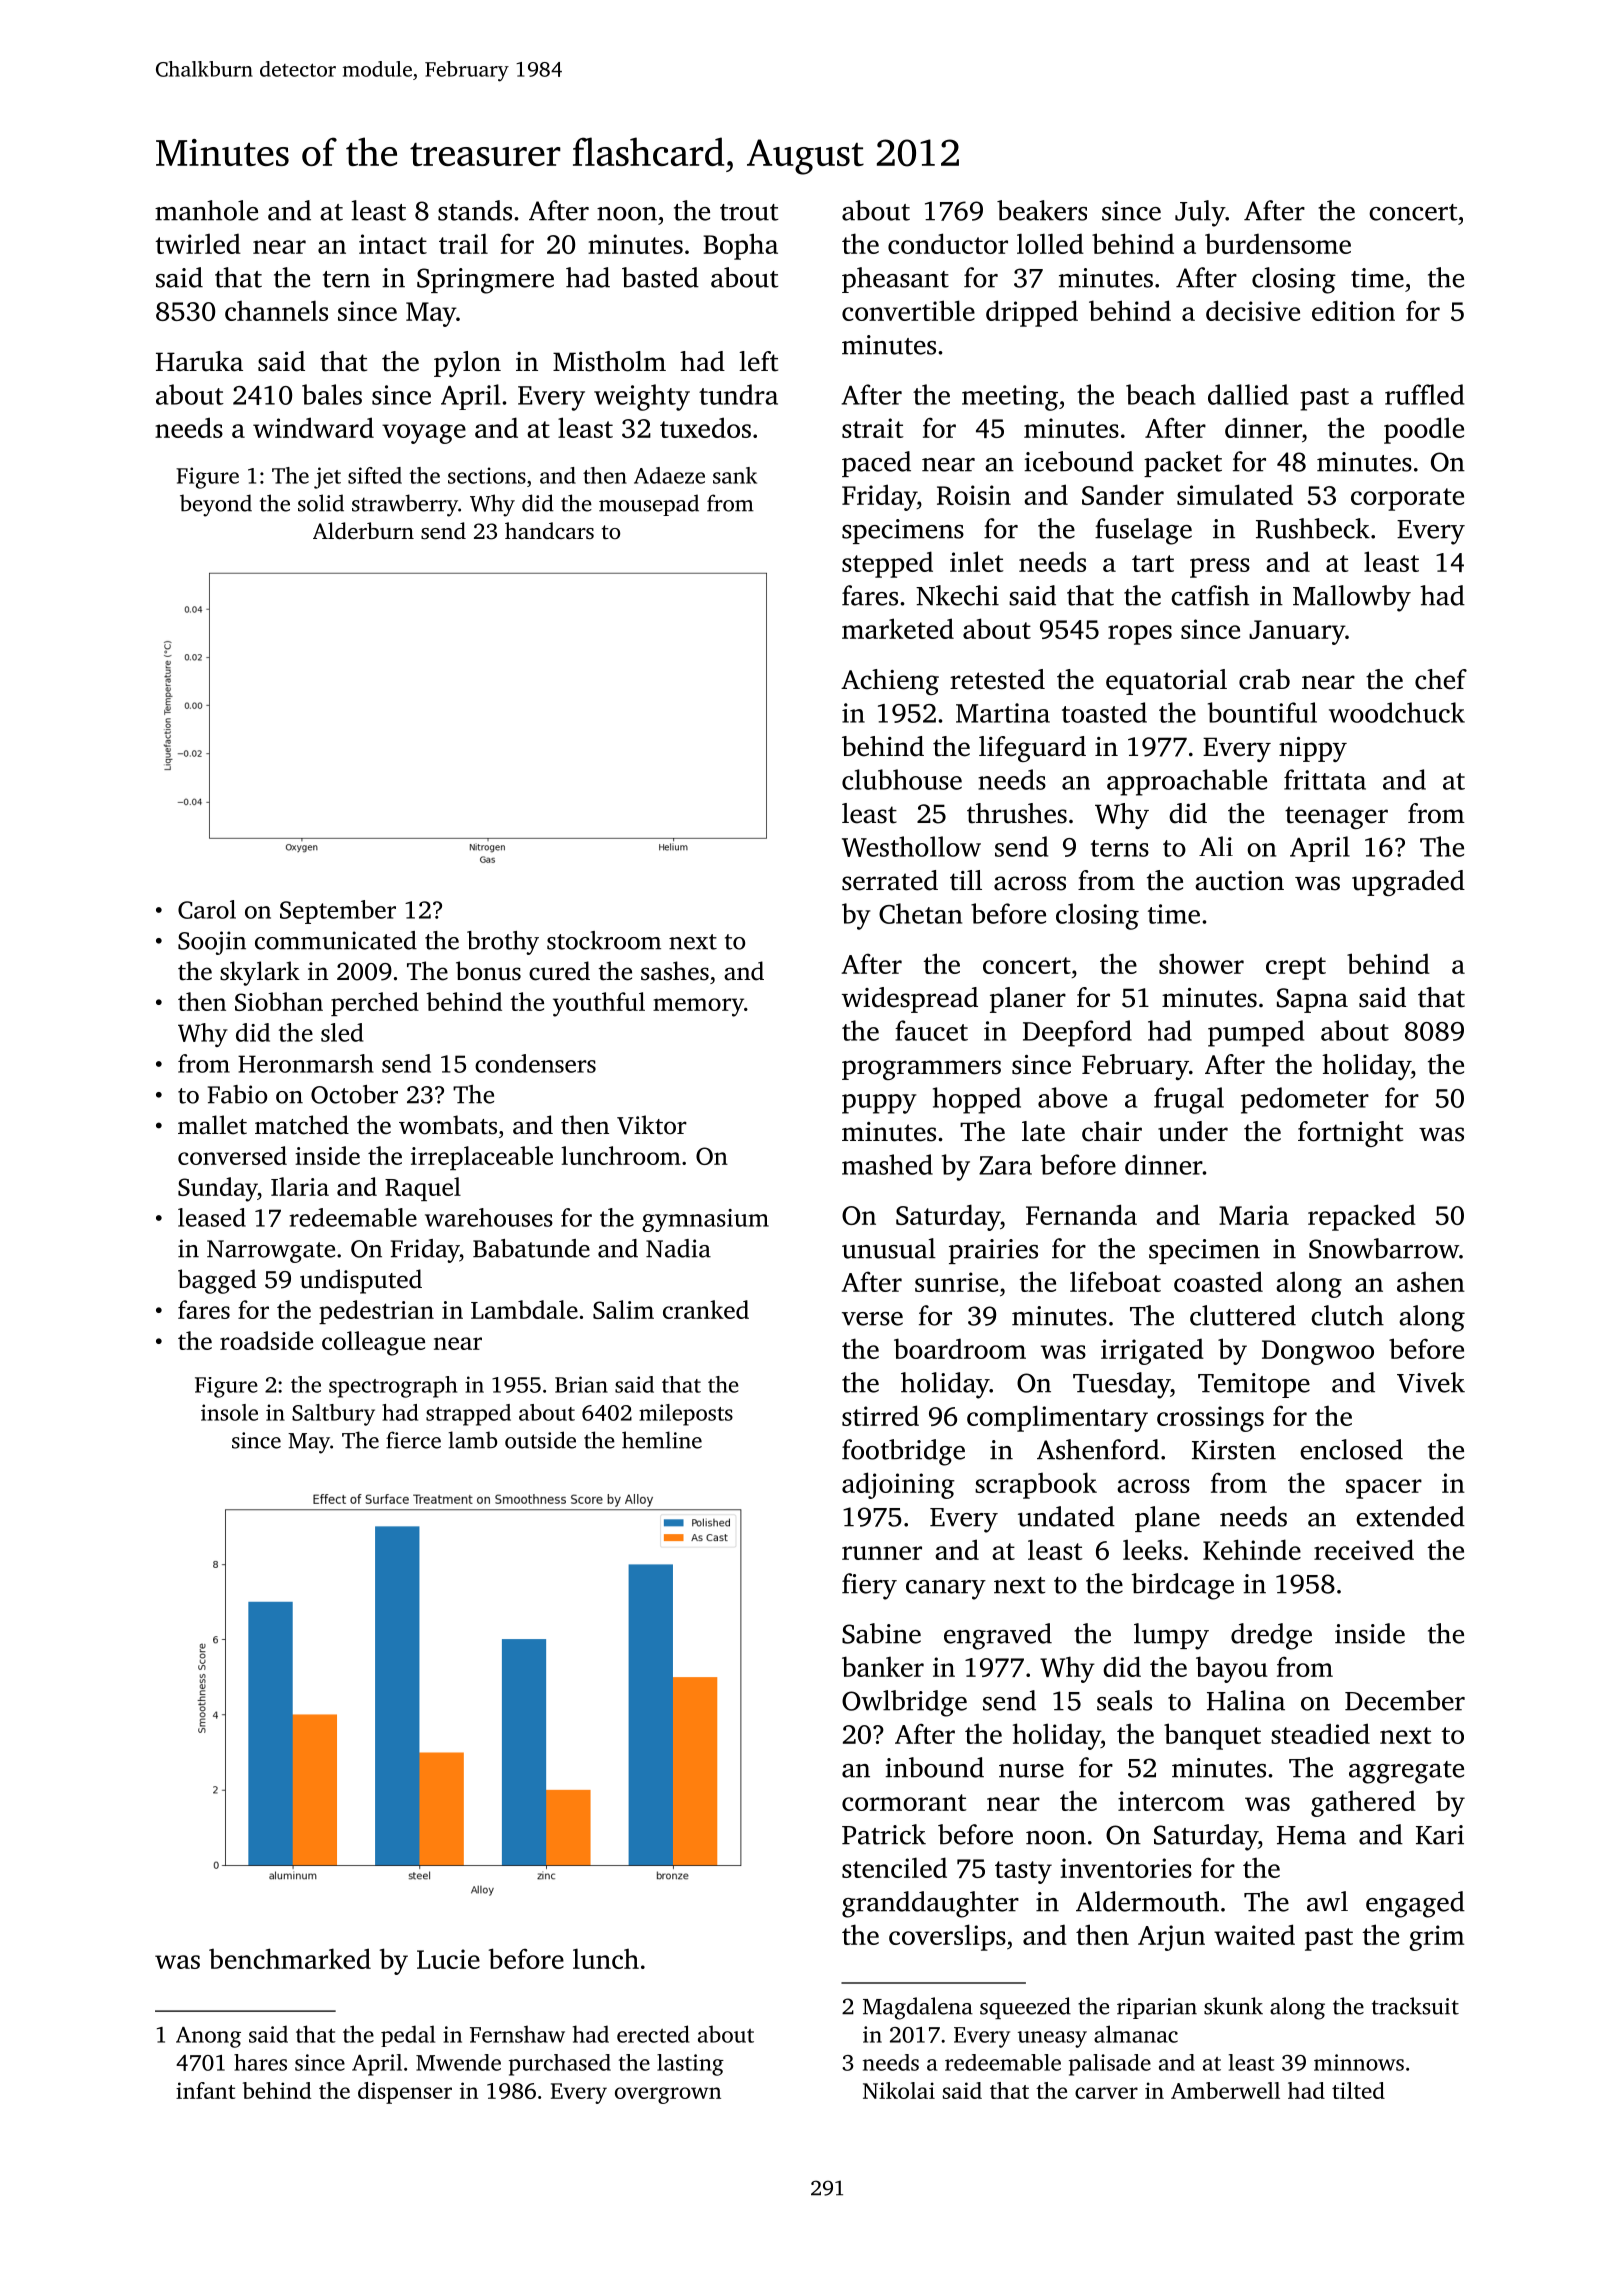 The height and width of the screenshot is (2292, 1620). Describe the element at coordinates (448, 1959) in the screenshot. I see `Lucie` at that location.
